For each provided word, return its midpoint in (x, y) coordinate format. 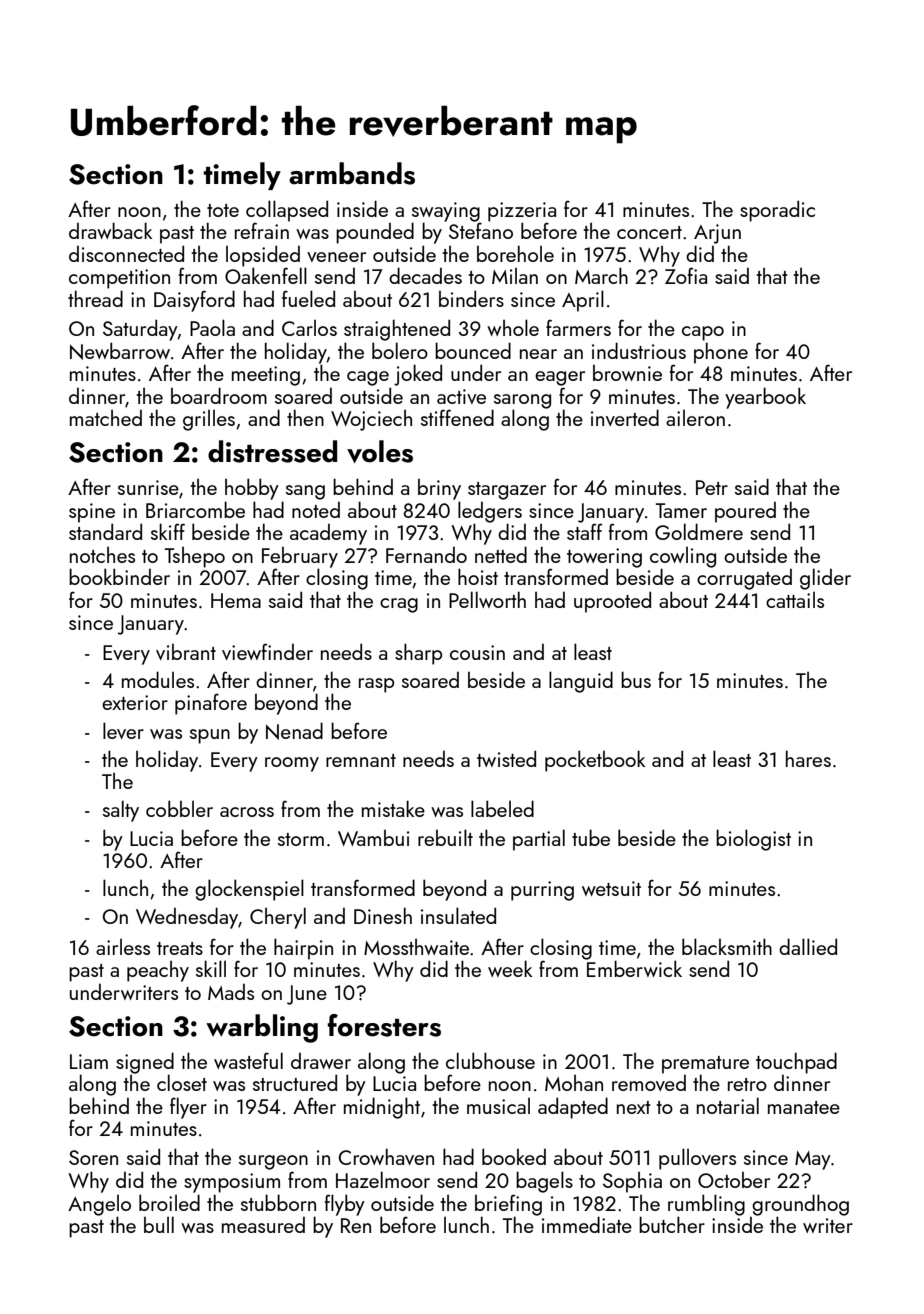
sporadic (777, 211)
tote (223, 210)
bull (159, 1224)
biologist (753, 840)
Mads (231, 992)
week (510, 968)
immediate (587, 1224)
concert (649, 232)
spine (92, 513)
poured (745, 512)
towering (604, 558)
